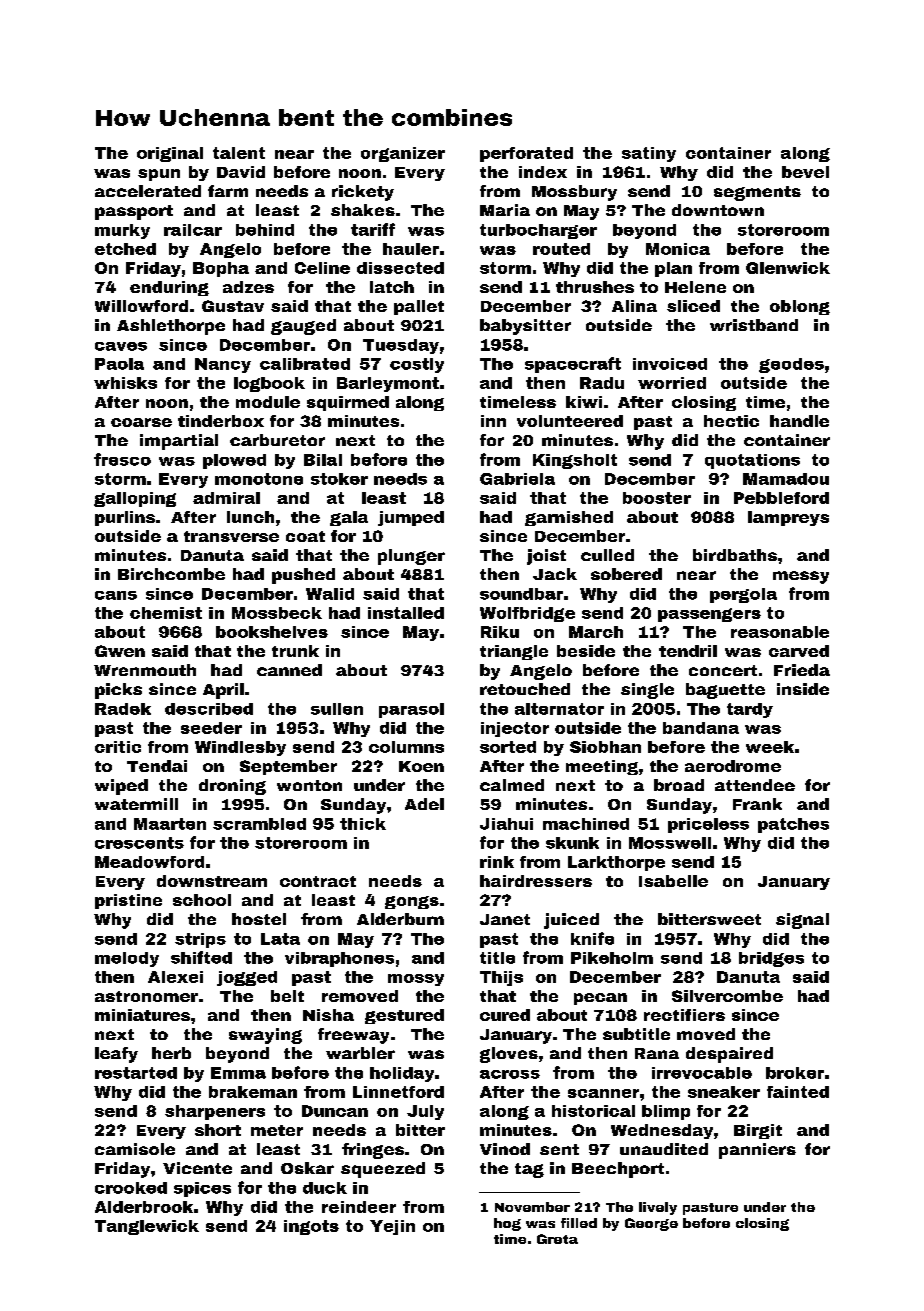  What do you see at coordinates (120, 651) in the document?
I see `Gwen` at bounding box center [120, 651].
